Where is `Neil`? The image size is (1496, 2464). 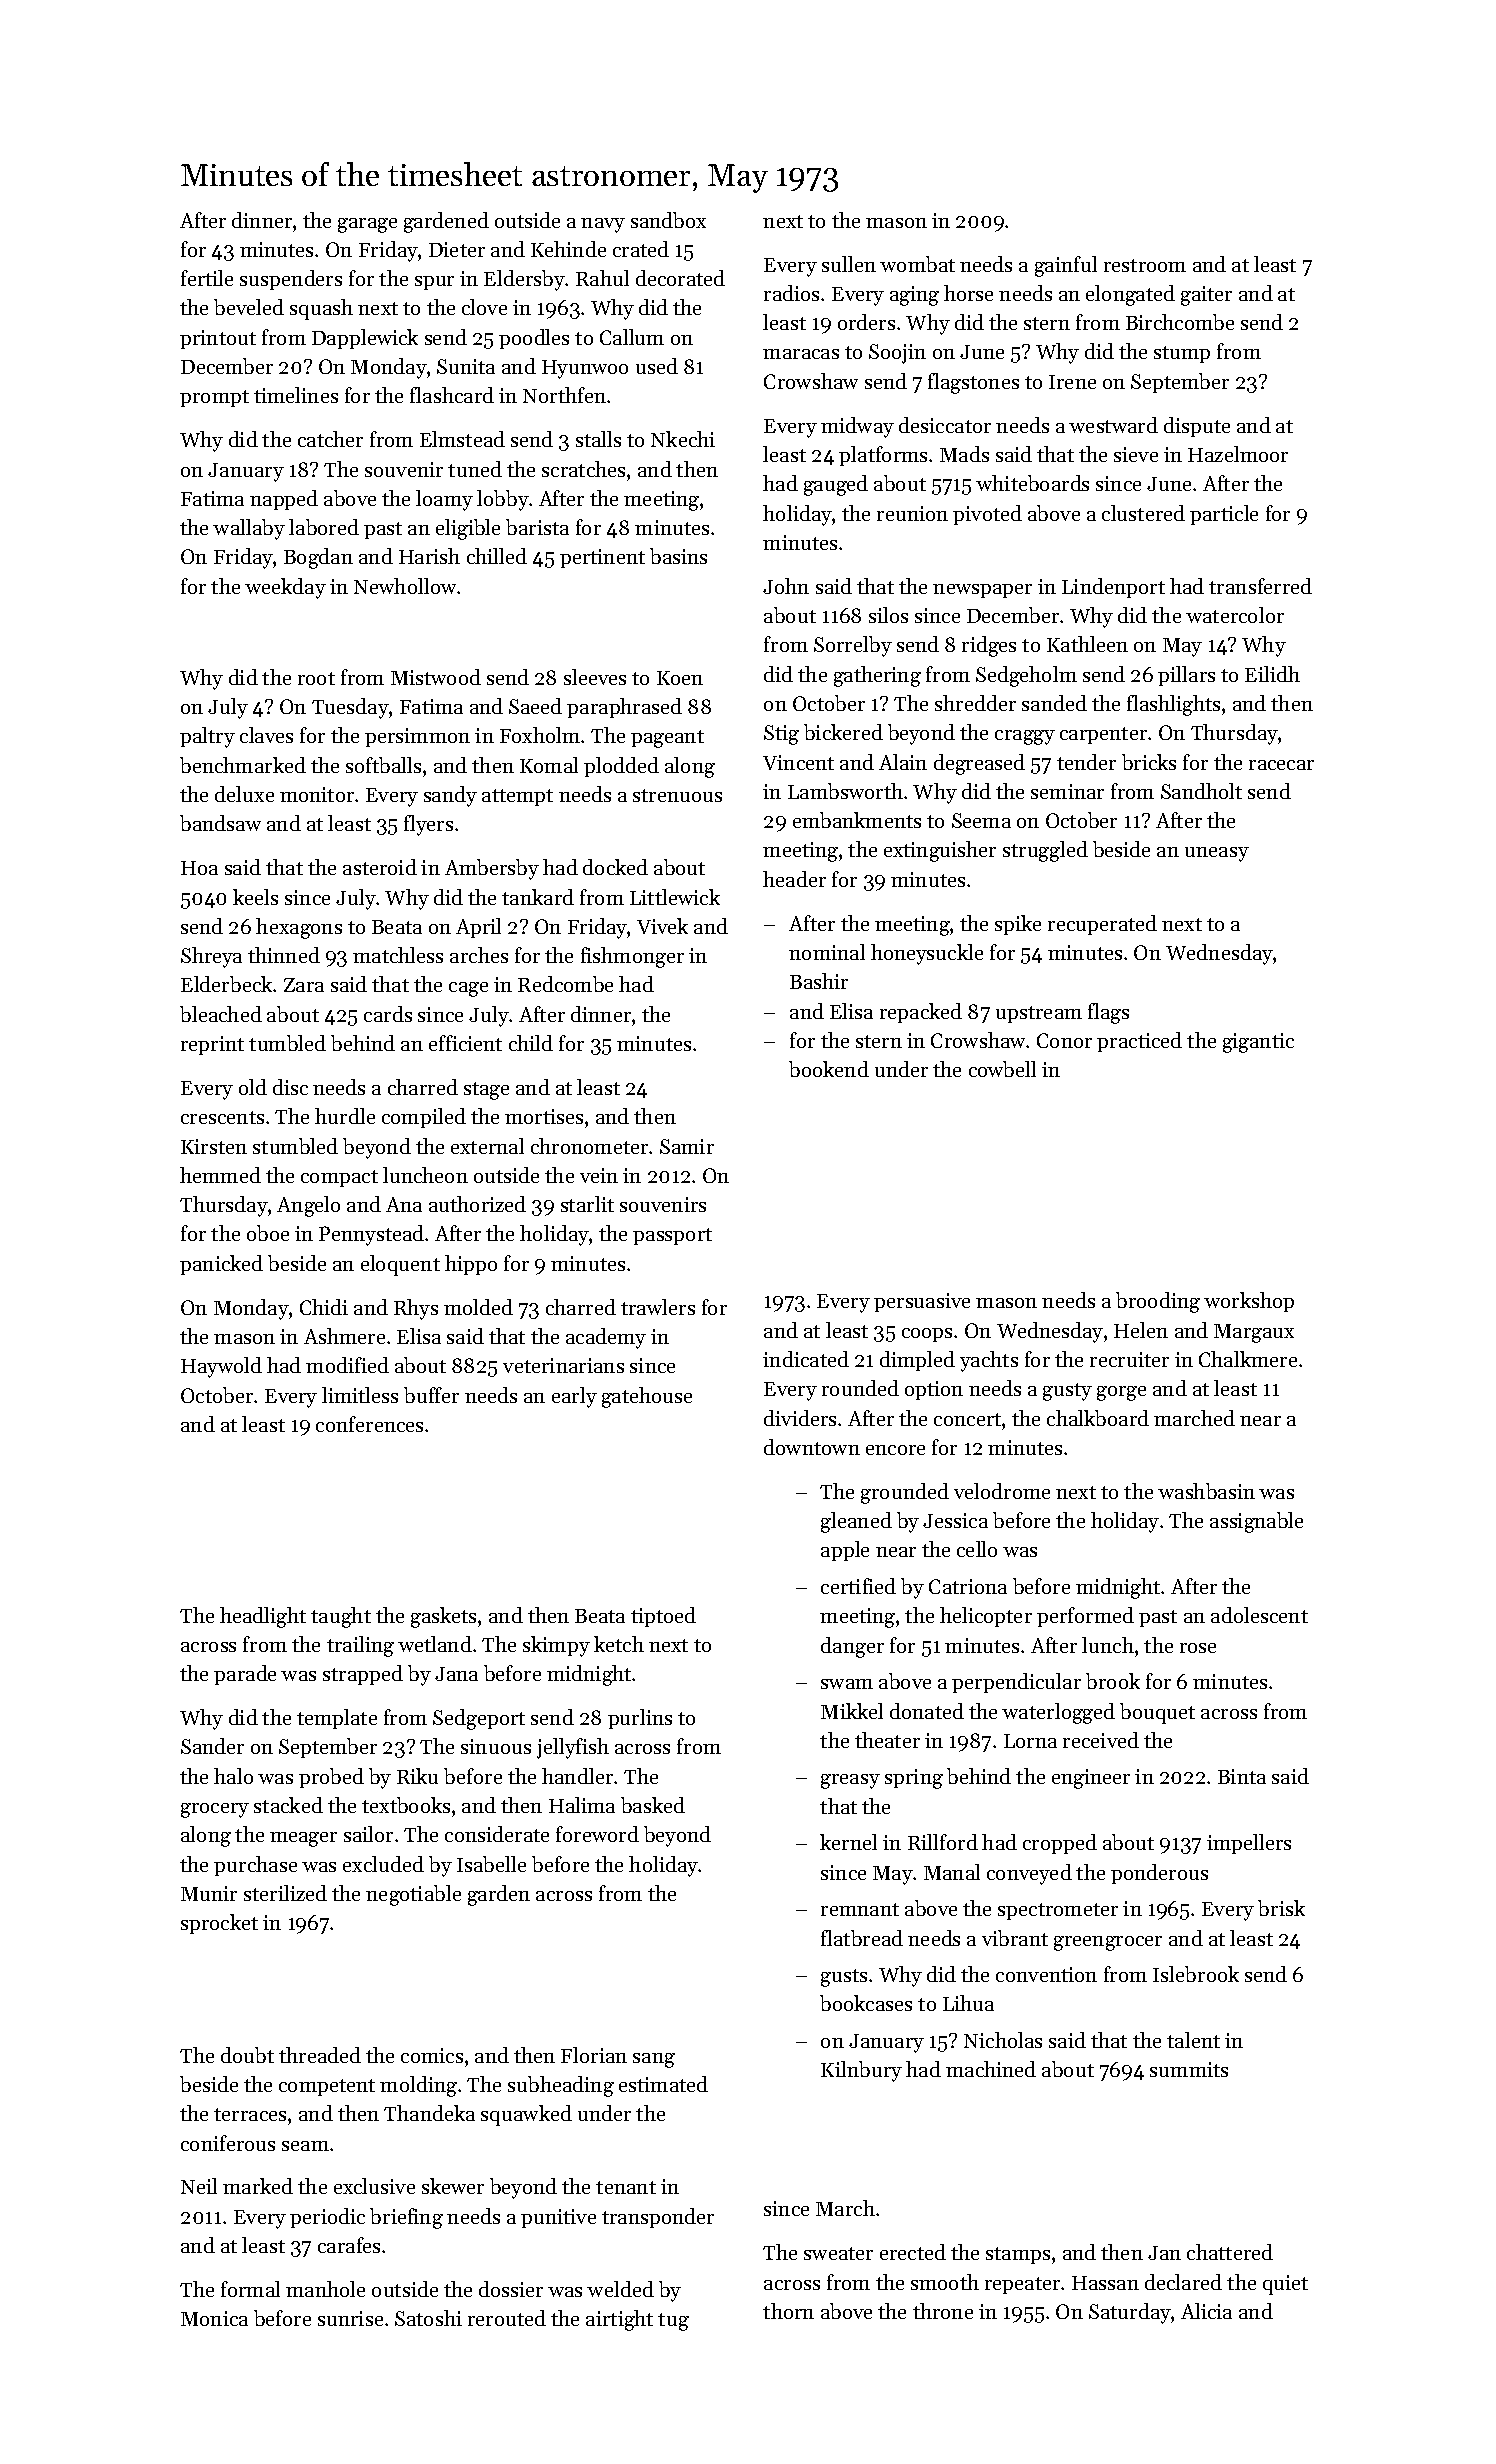 Neil is located at coordinates (199, 2186).
